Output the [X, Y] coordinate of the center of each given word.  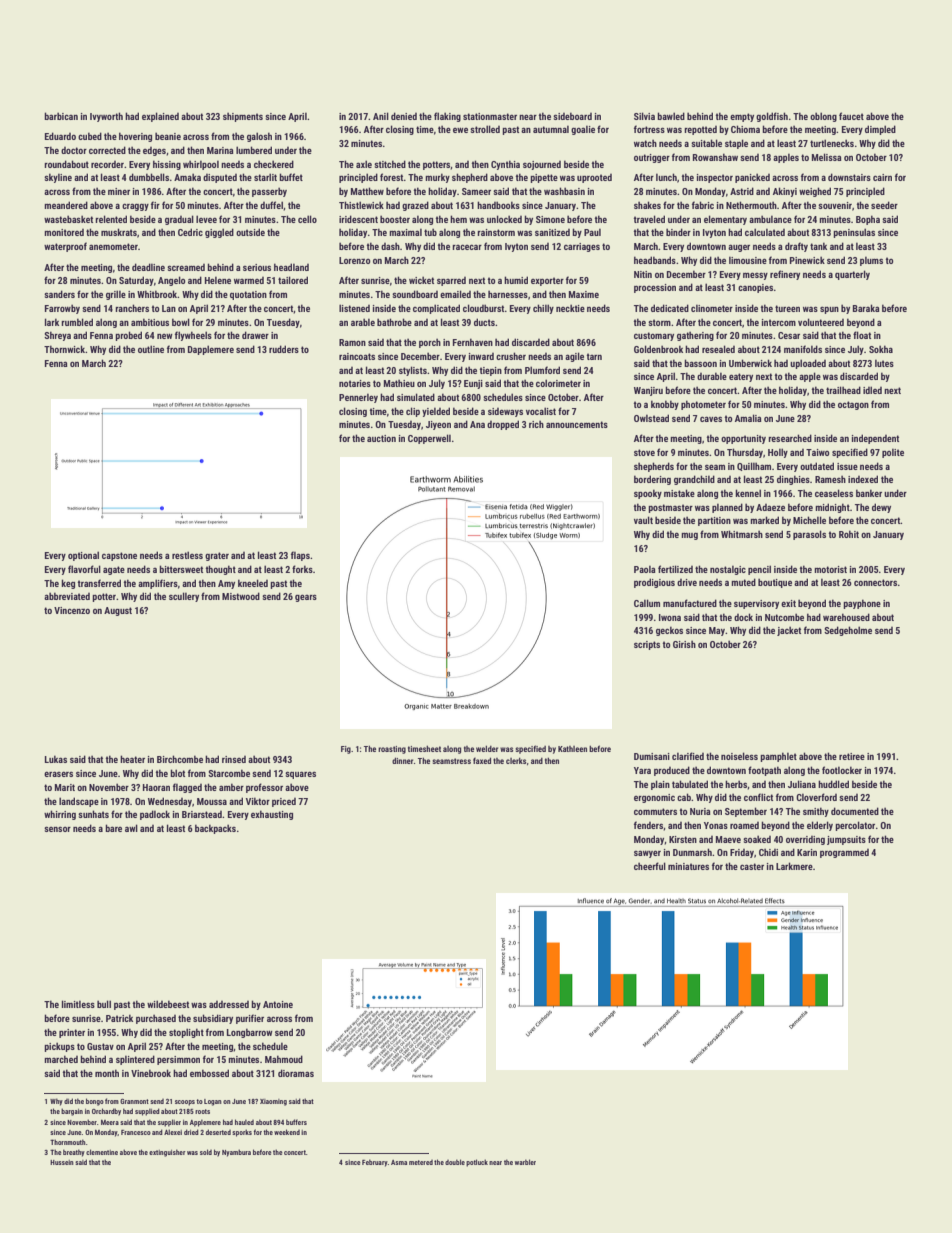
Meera [110, 1122]
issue [847, 466]
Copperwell [429, 439]
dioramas [296, 1073]
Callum [647, 603]
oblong [823, 117]
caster [752, 866]
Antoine [278, 1004]
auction [381, 438]
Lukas [56, 759]
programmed [844, 853]
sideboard [572, 116]
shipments [243, 117]
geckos [669, 631]
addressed [229, 1004]
